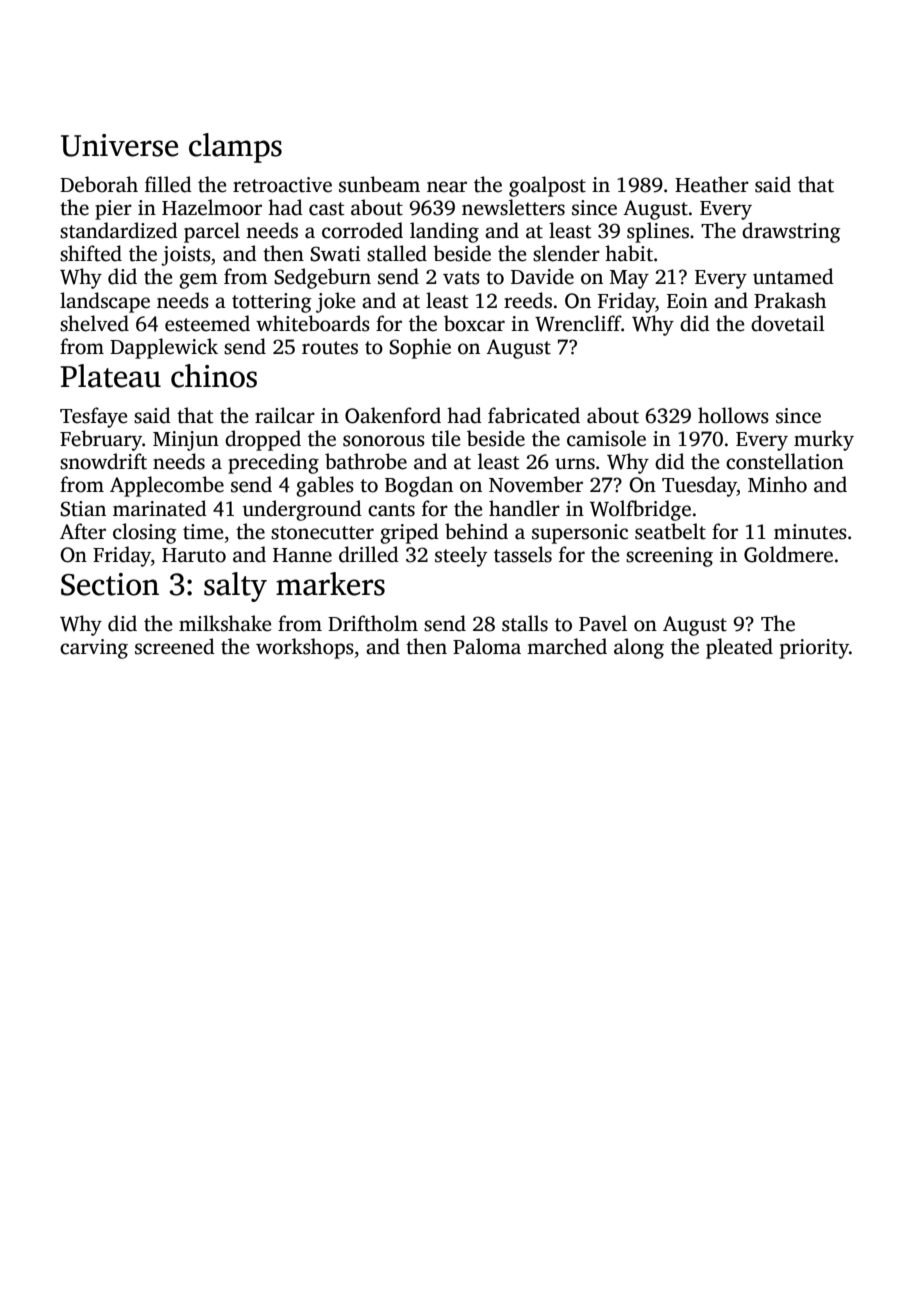  What do you see at coordinates (263, 440) in the page?
I see `dropped` at bounding box center [263, 440].
